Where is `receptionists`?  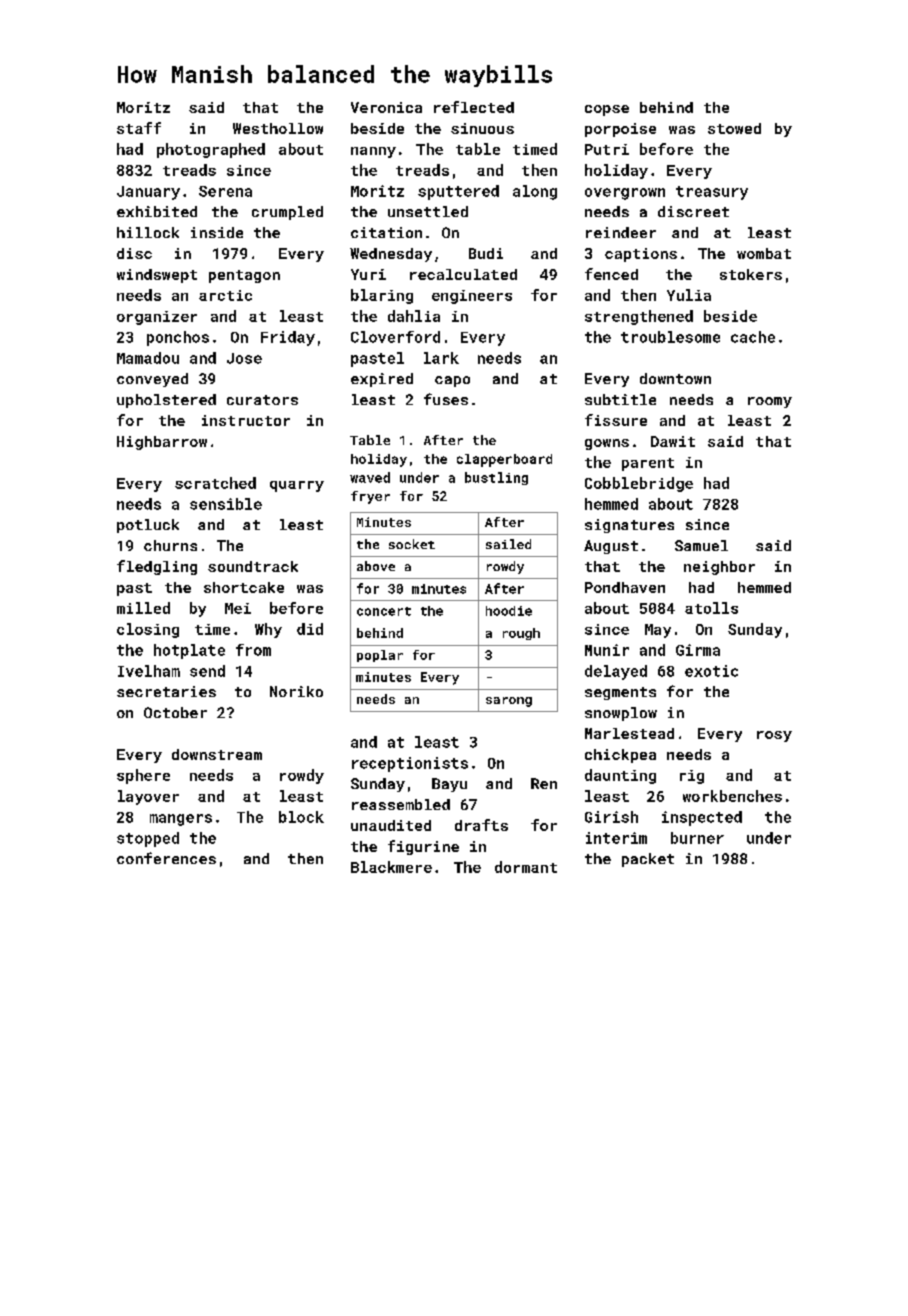 receptionists is located at coordinates (410, 764).
